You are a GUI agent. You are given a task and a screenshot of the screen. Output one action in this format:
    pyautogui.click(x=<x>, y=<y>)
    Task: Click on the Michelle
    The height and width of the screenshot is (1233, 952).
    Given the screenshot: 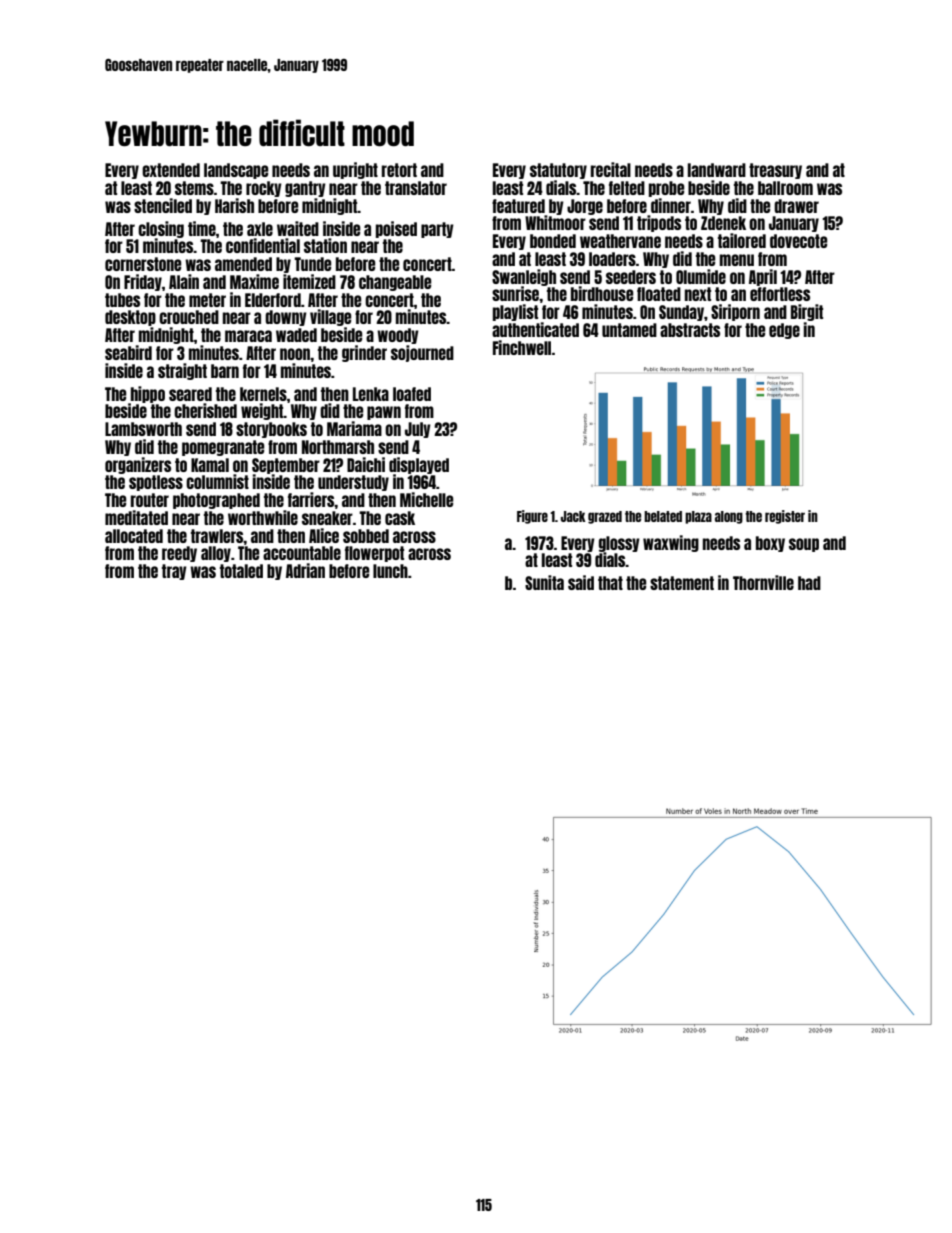 What is the action you would take?
    pyautogui.click(x=427, y=499)
